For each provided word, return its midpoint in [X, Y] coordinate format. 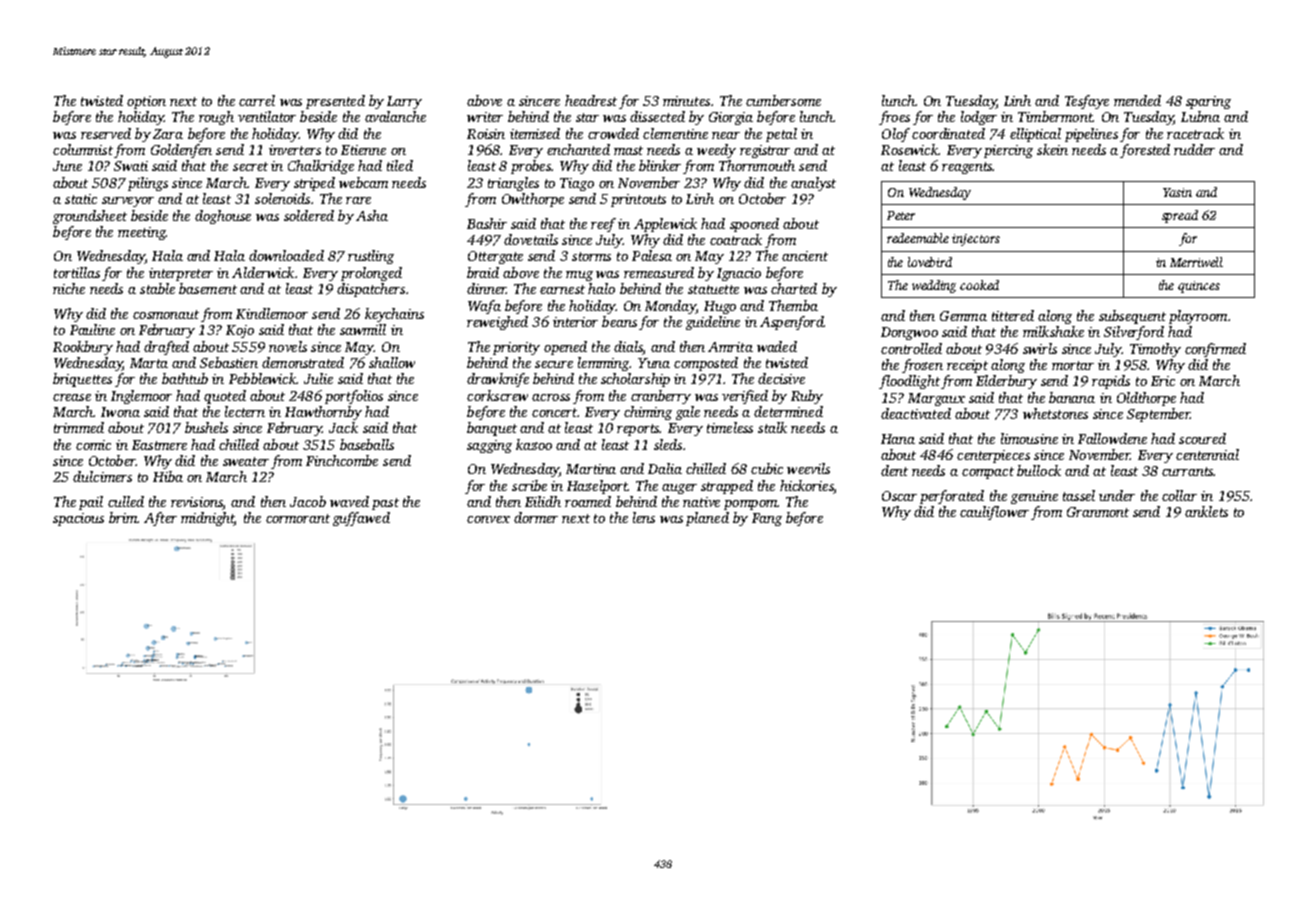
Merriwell [1196, 262]
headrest [591, 100]
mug [579, 276]
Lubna [1200, 116]
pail [91, 503]
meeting [142, 233]
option [146, 102]
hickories [807, 485]
